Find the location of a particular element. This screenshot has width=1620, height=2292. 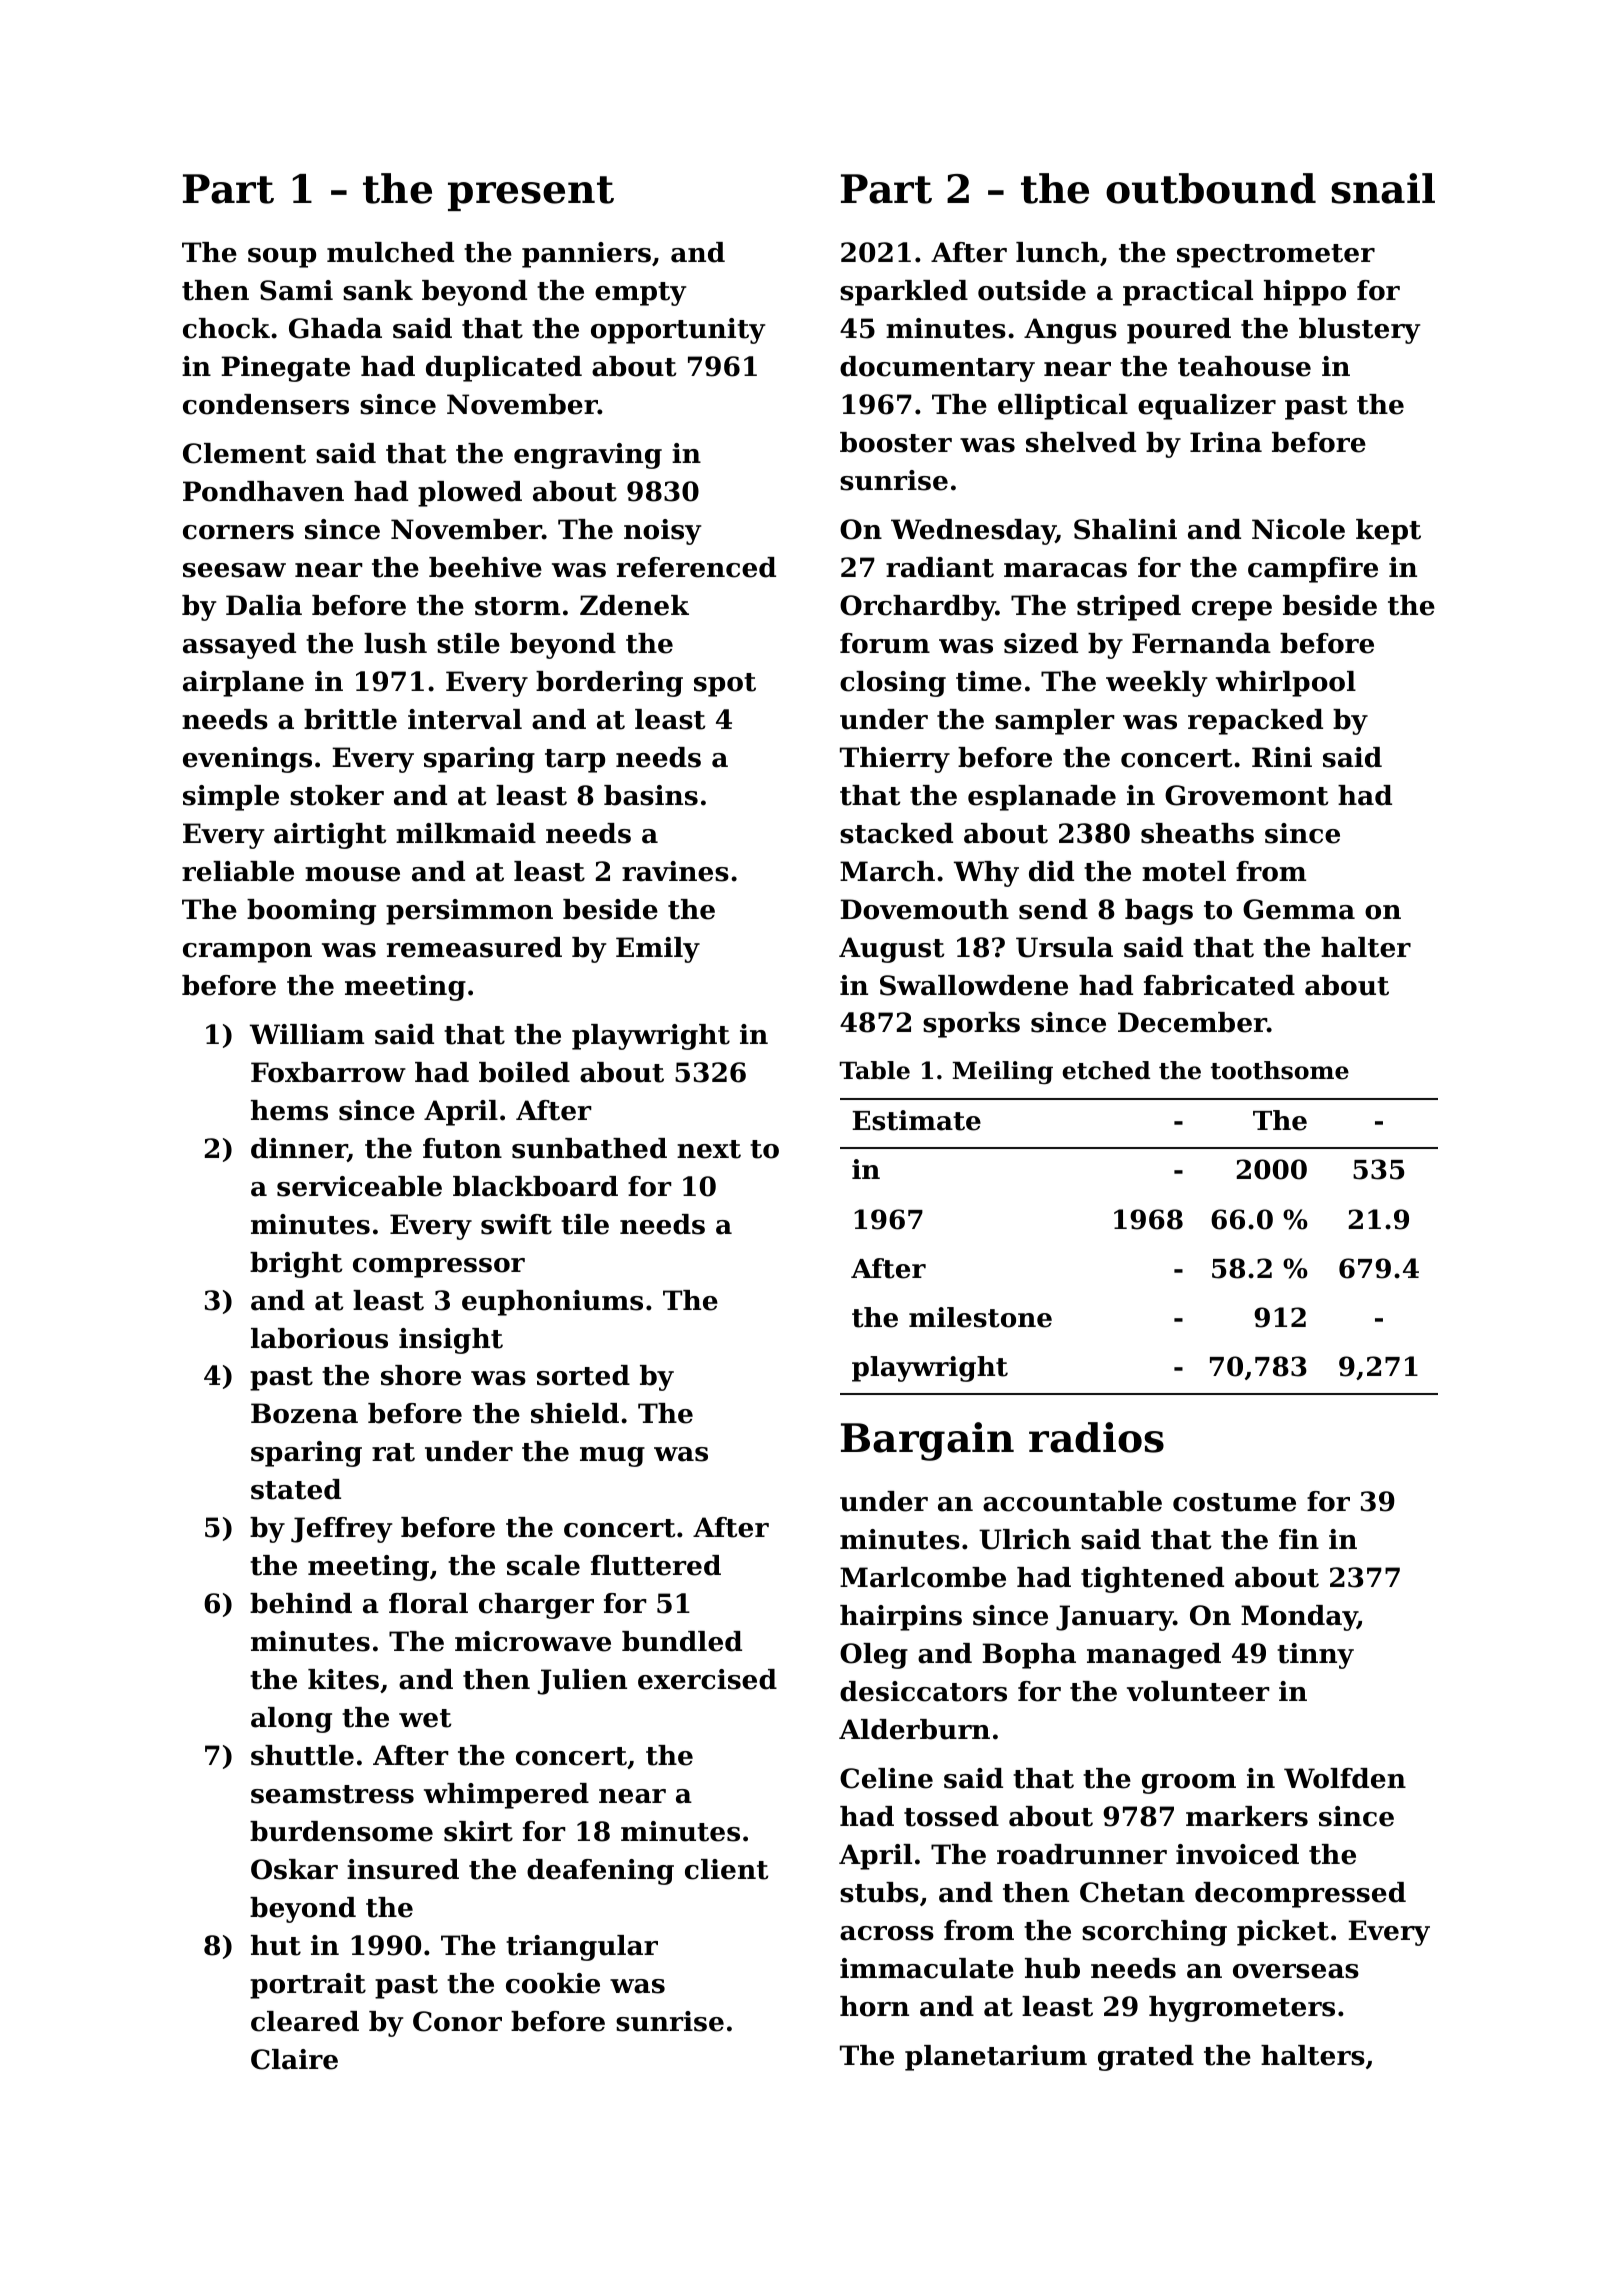

etched is located at coordinates (1106, 1070).
